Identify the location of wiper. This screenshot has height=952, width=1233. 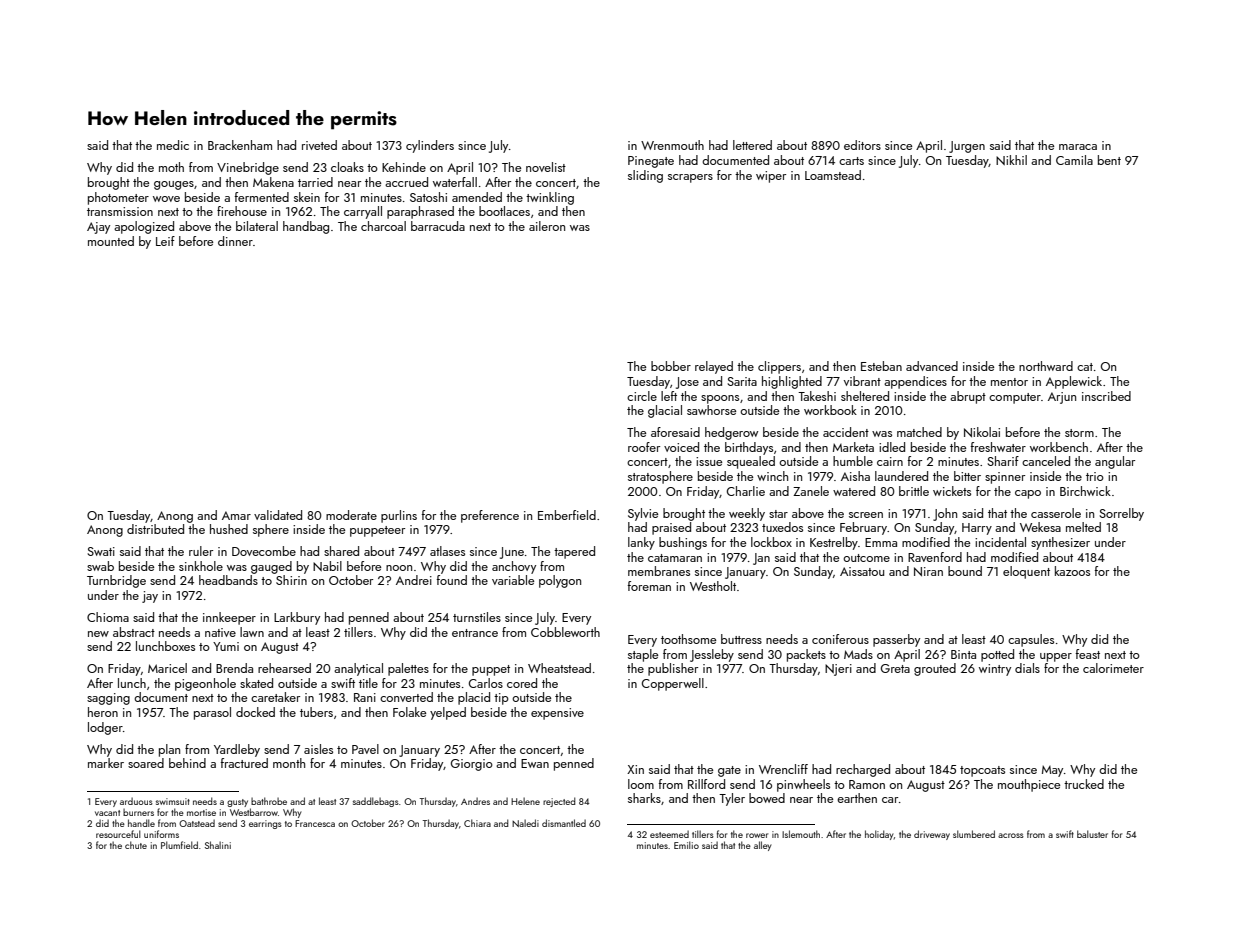
(771, 177).
